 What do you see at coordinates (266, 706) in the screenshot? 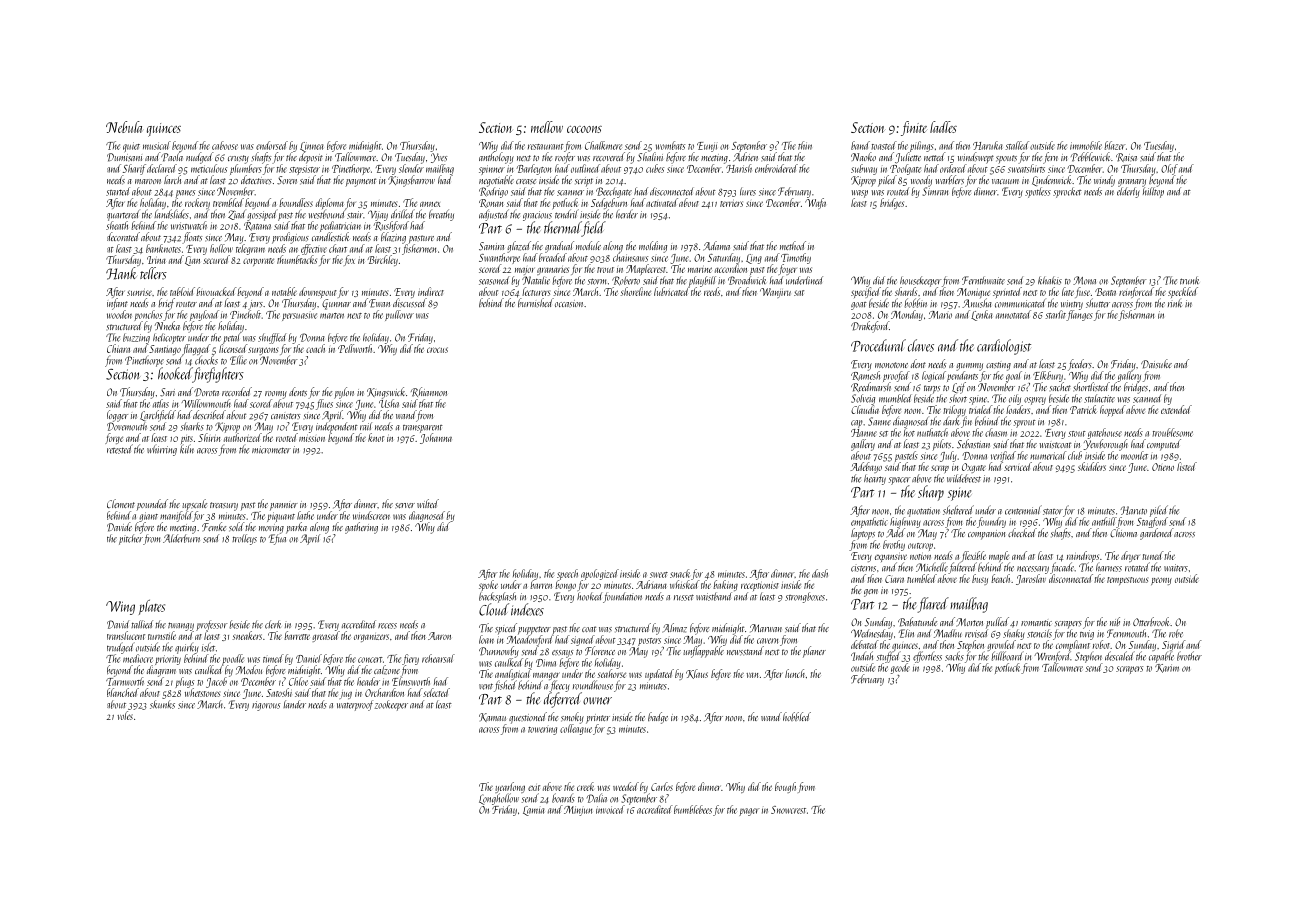
I see `rigorous` at bounding box center [266, 706].
